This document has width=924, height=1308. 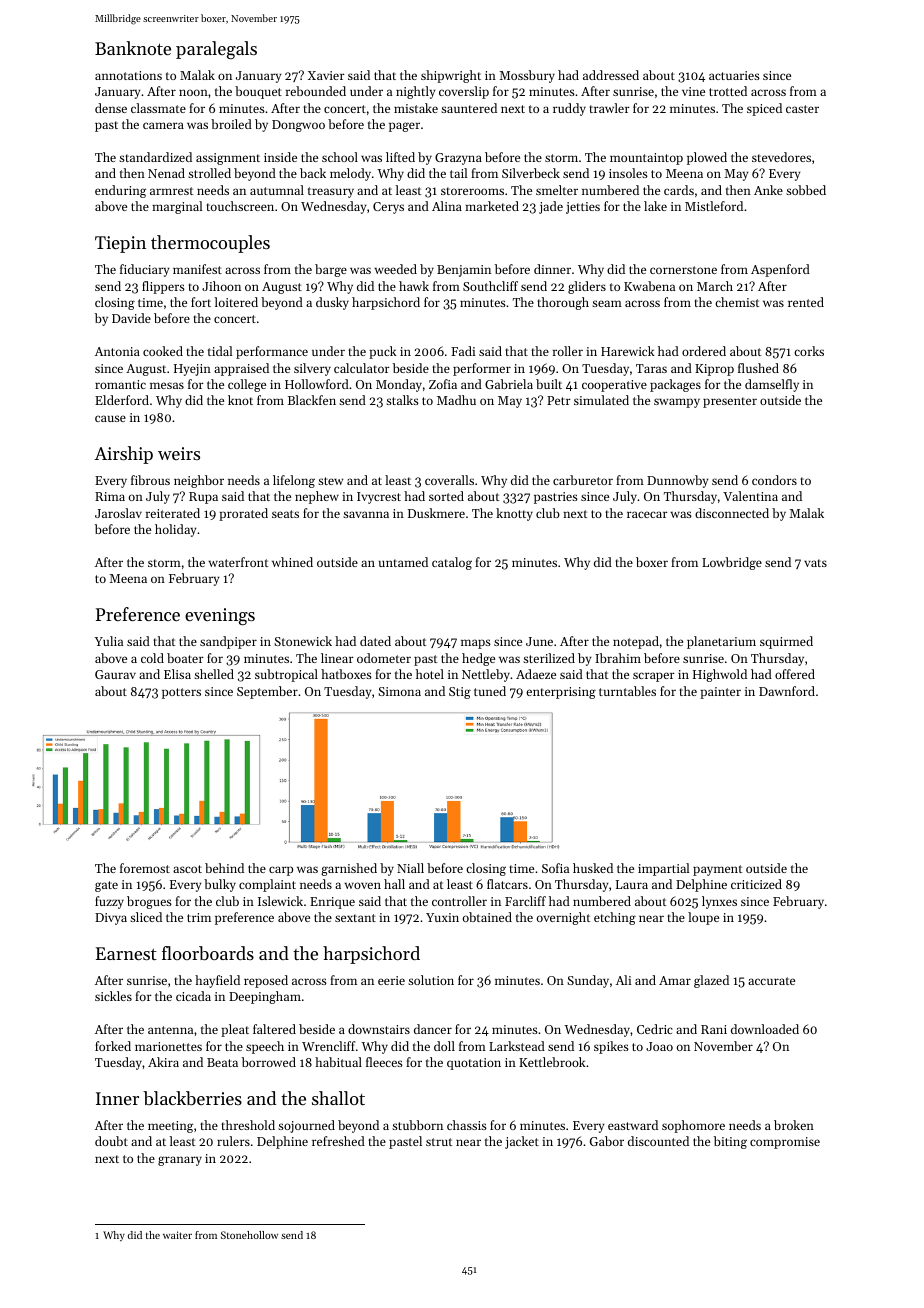 I want to click on Simona, so click(x=399, y=691).
